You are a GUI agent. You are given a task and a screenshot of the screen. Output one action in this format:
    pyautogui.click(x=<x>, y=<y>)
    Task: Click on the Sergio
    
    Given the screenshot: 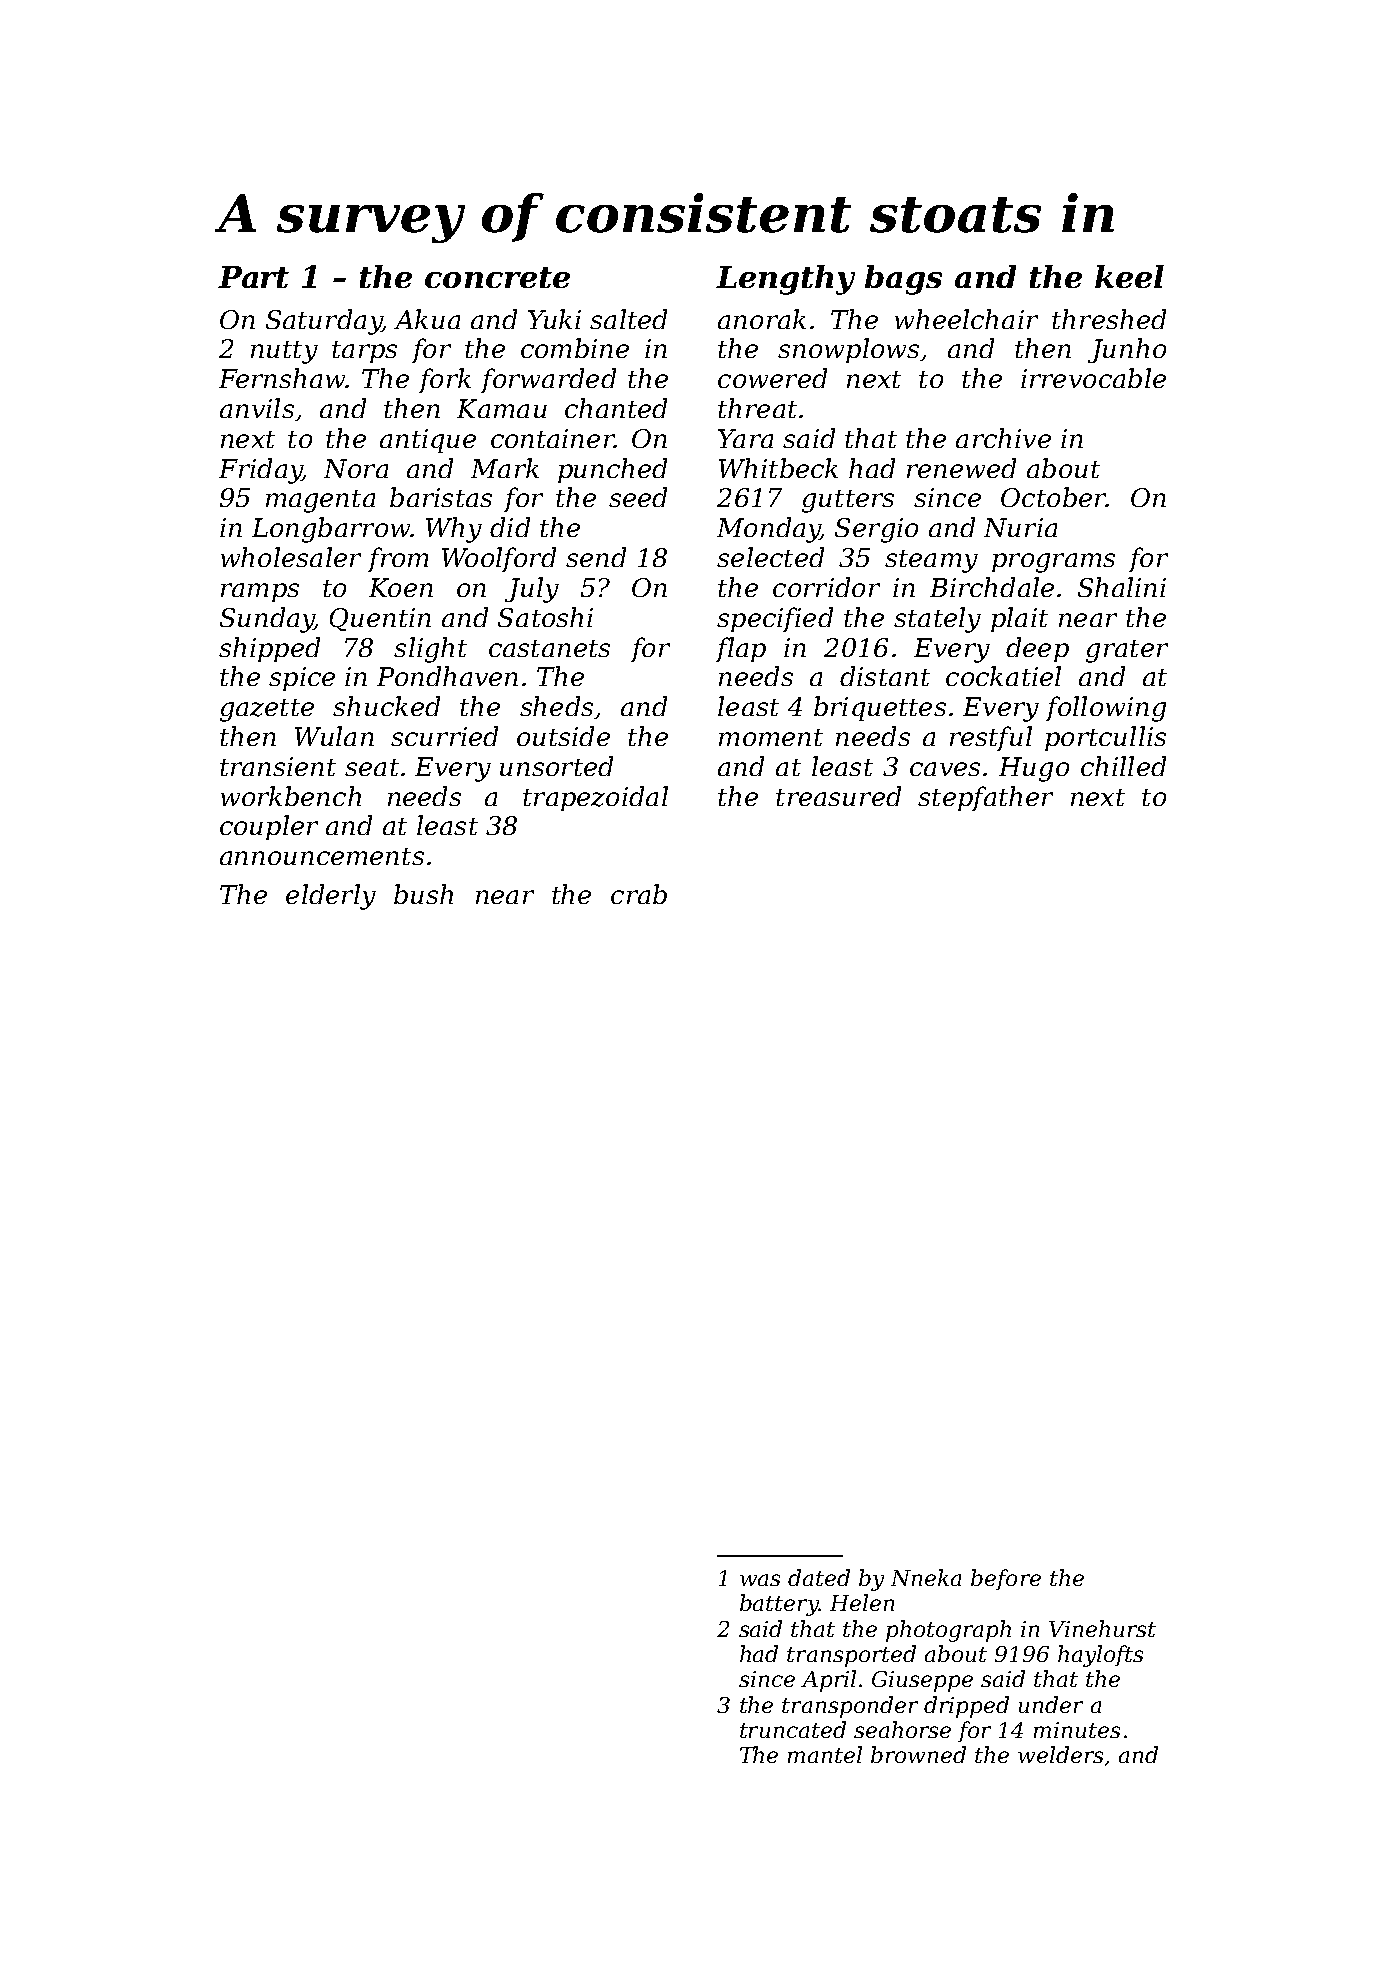 What is the action you would take?
    pyautogui.click(x=876, y=530)
